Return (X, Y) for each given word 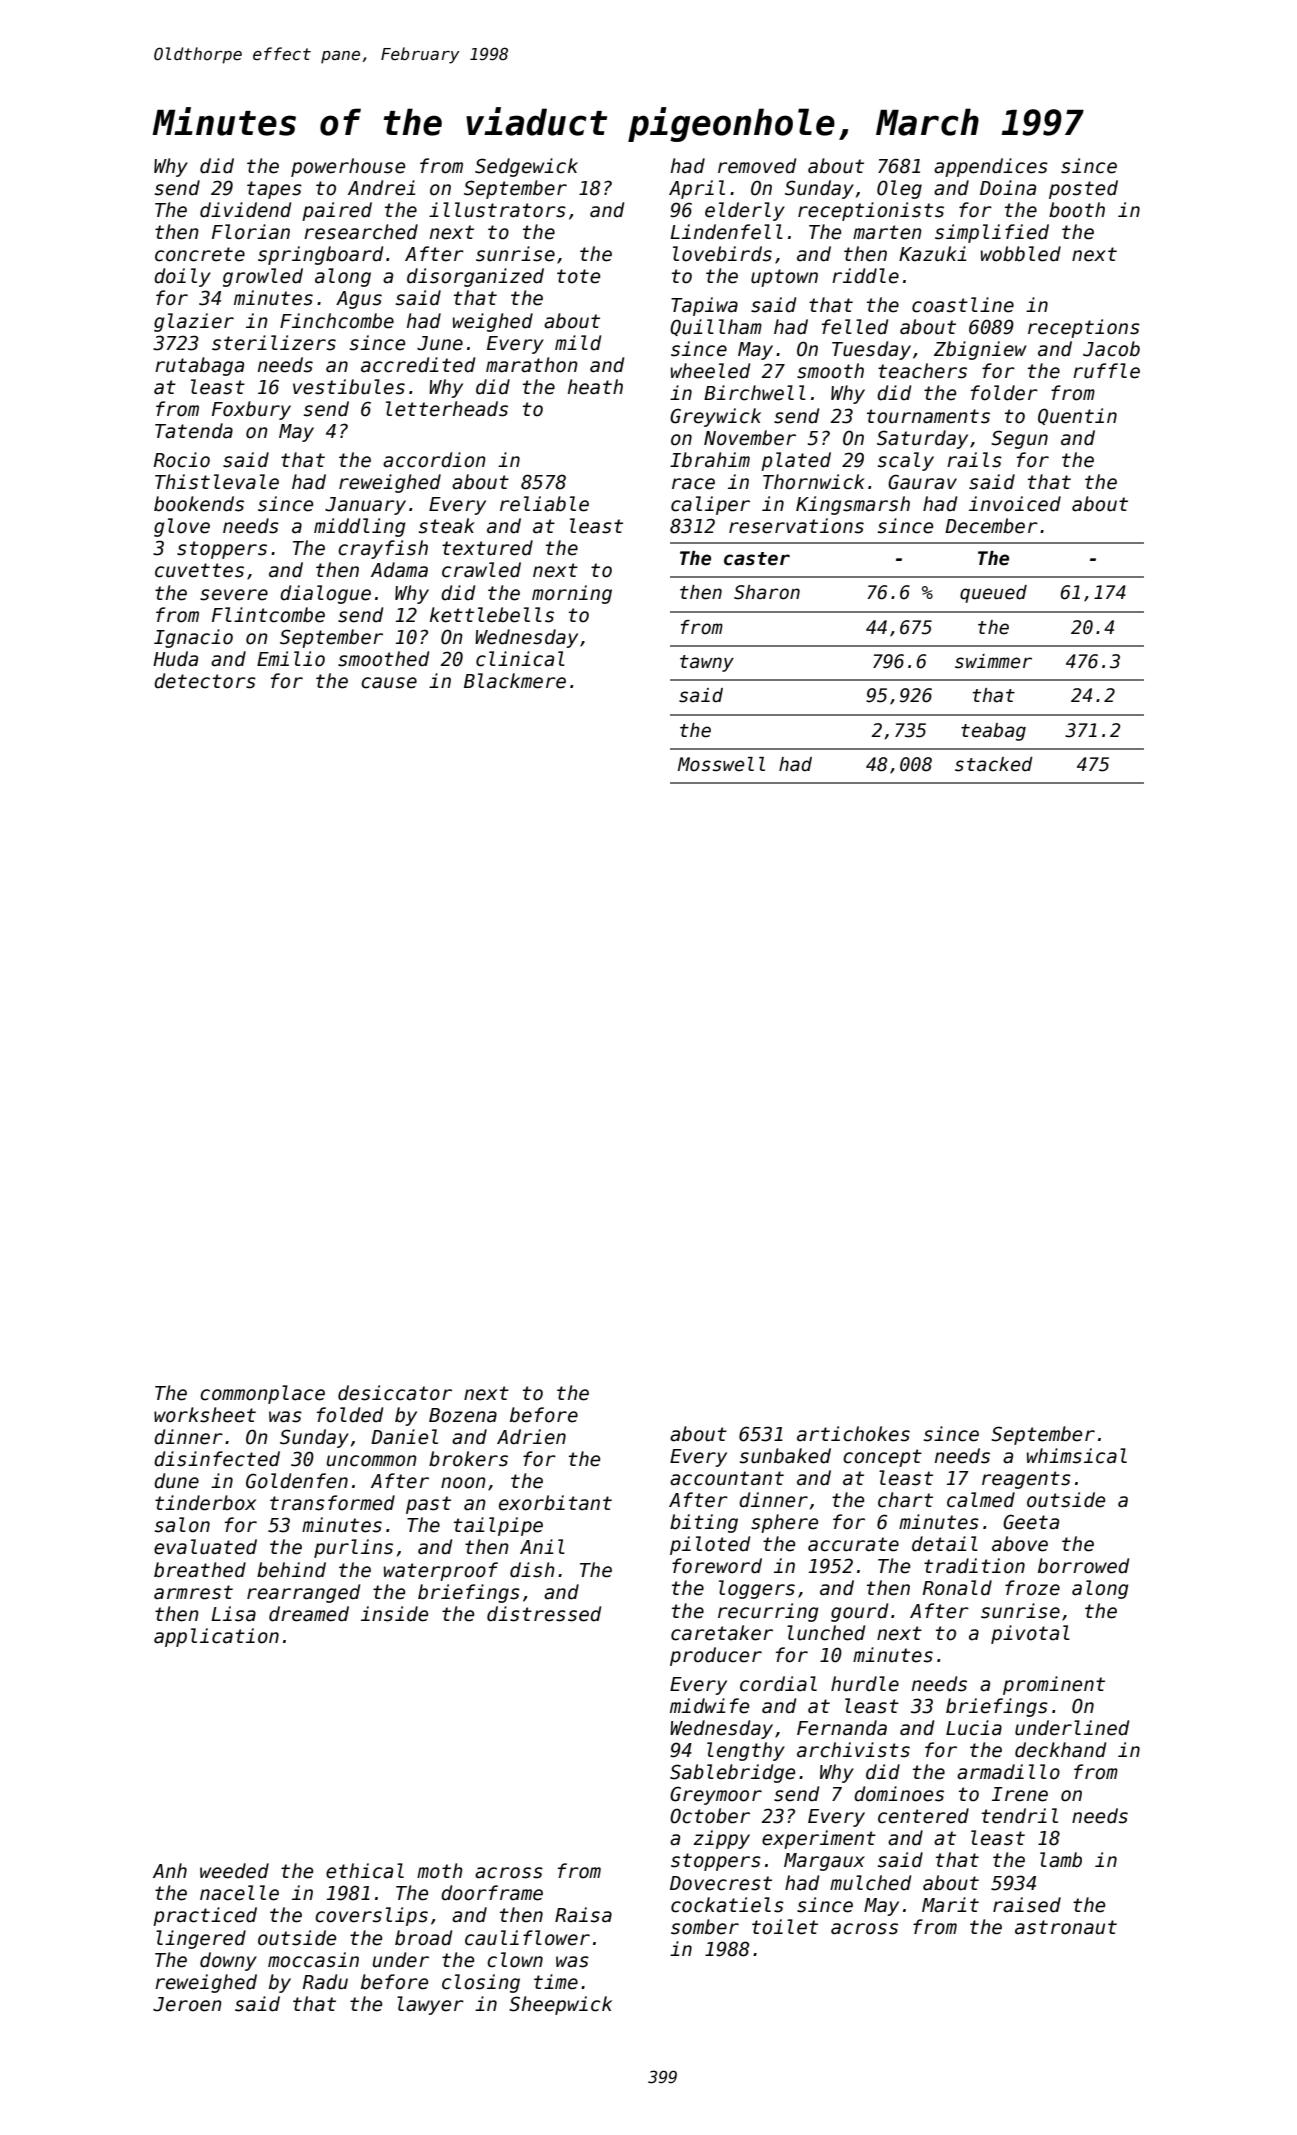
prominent (1054, 1685)
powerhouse (348, 167)
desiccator (395, 1393)
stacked (994, 764)
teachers (922, 371)
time (556, 1982)
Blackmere (515, 681)
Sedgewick (526, 167)
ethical (365, 1871)
